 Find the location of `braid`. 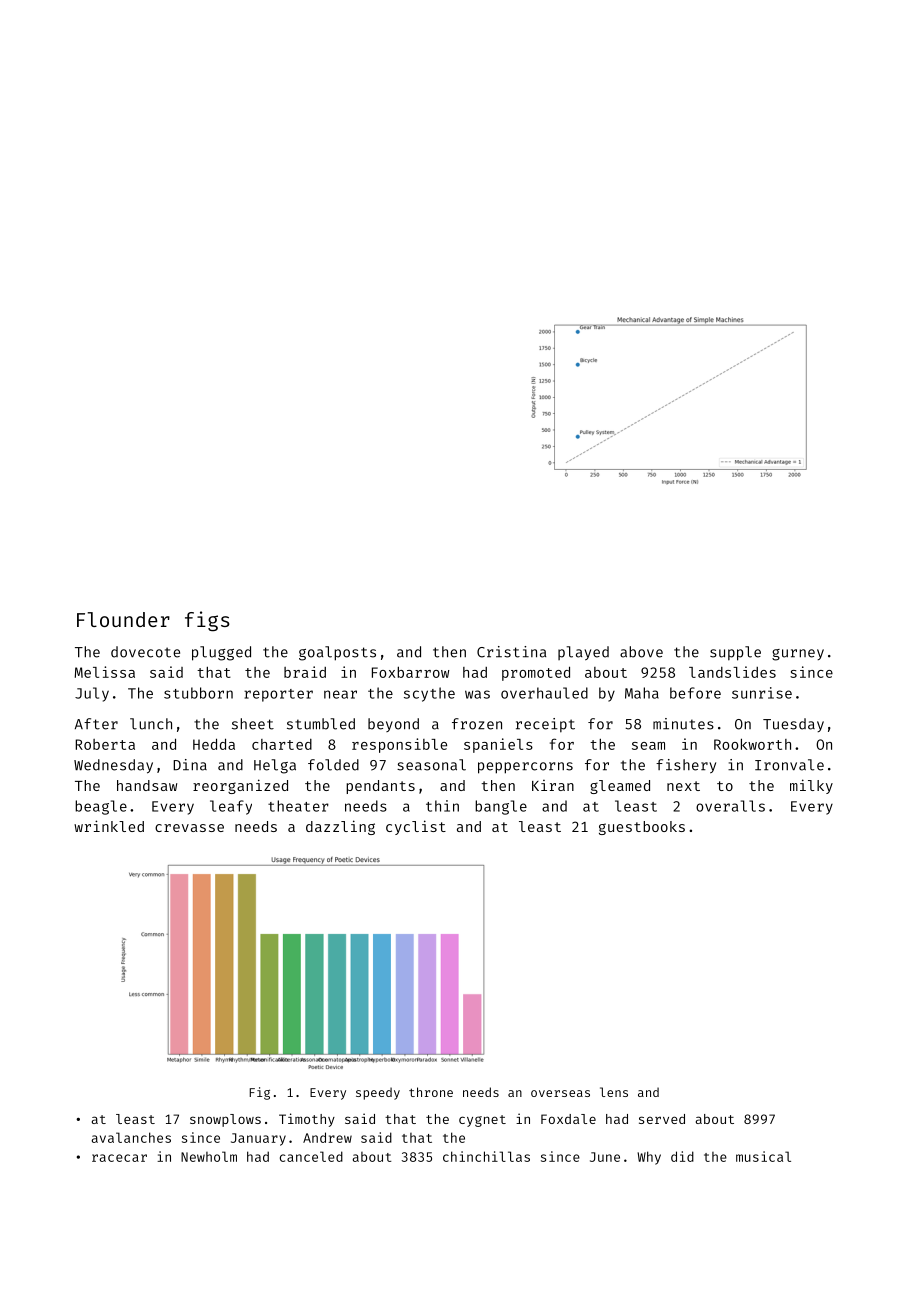

braid is located at coordinates (305, 672).
